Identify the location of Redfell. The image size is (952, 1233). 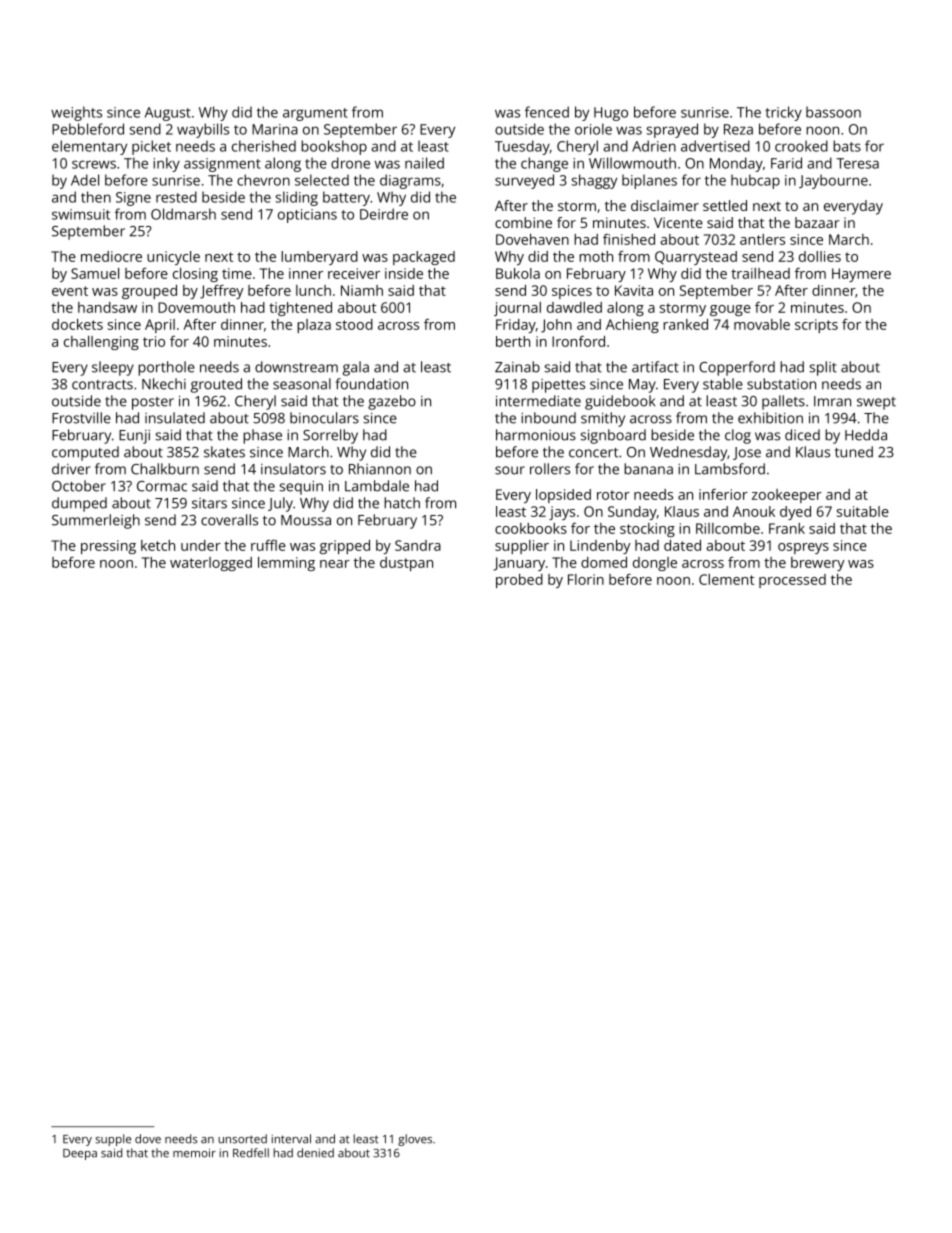
(251, 1153).
